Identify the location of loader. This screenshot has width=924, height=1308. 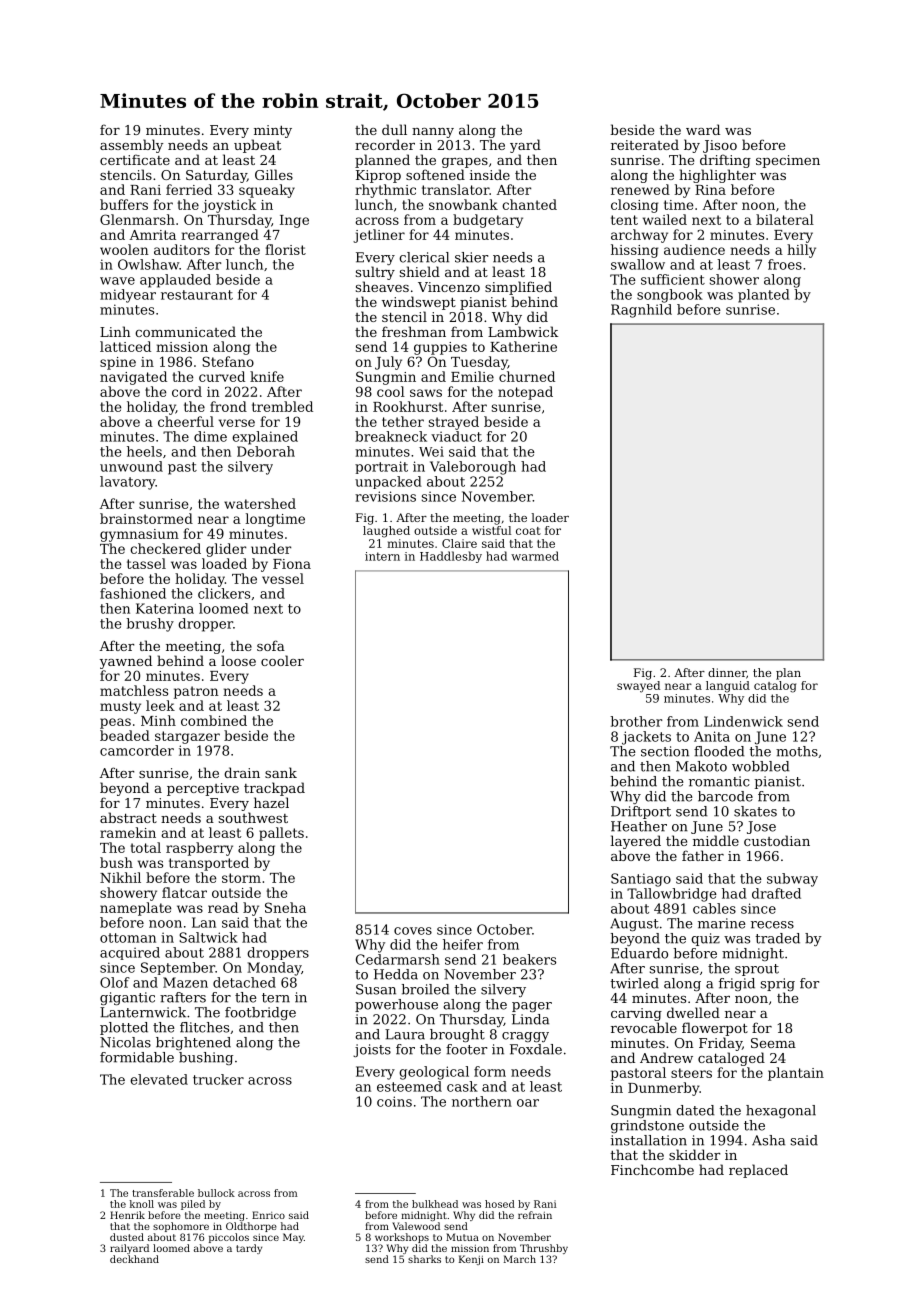
(550, 517).
